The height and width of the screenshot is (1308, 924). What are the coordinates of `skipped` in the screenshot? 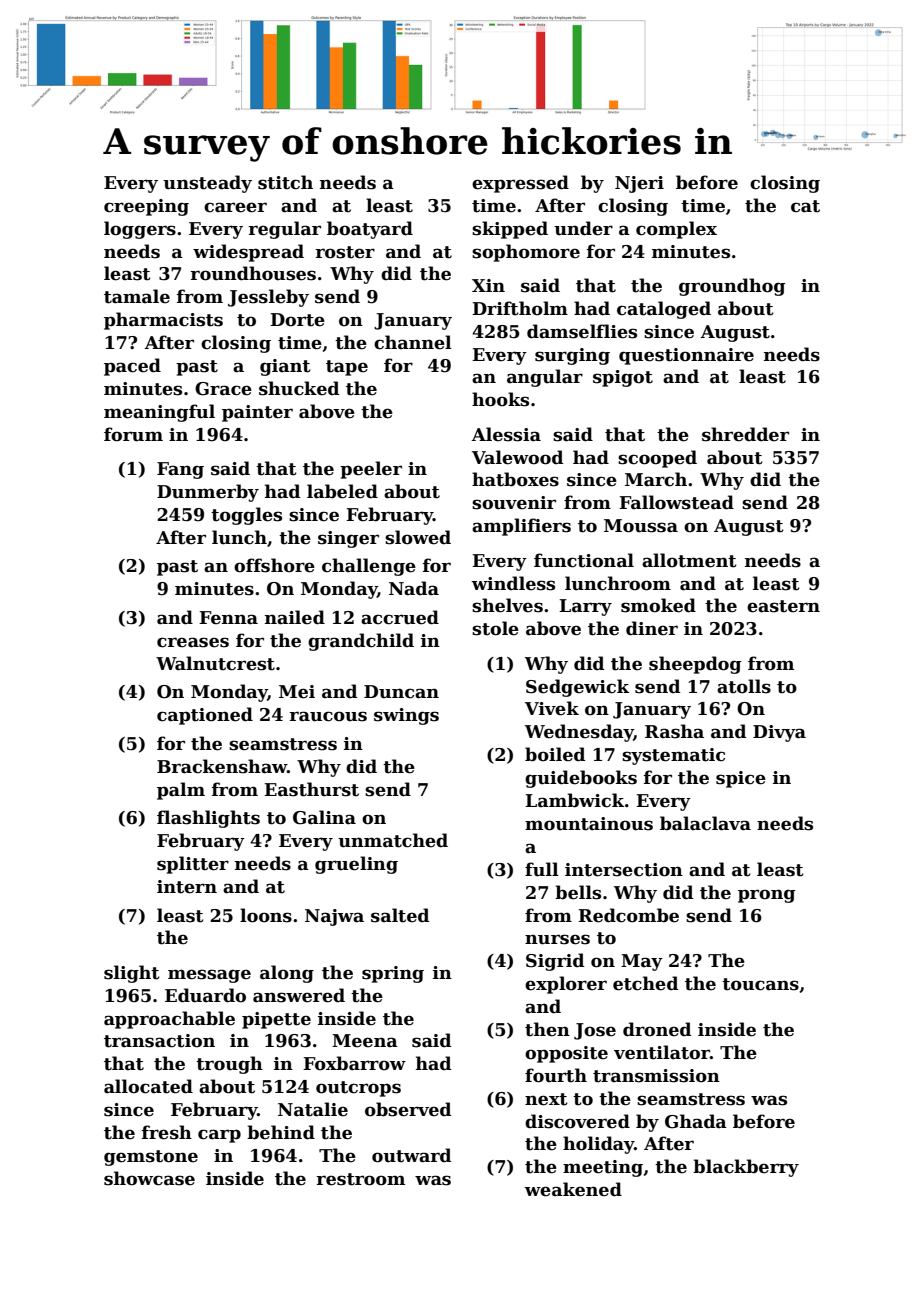 It's located at (510, 230).
